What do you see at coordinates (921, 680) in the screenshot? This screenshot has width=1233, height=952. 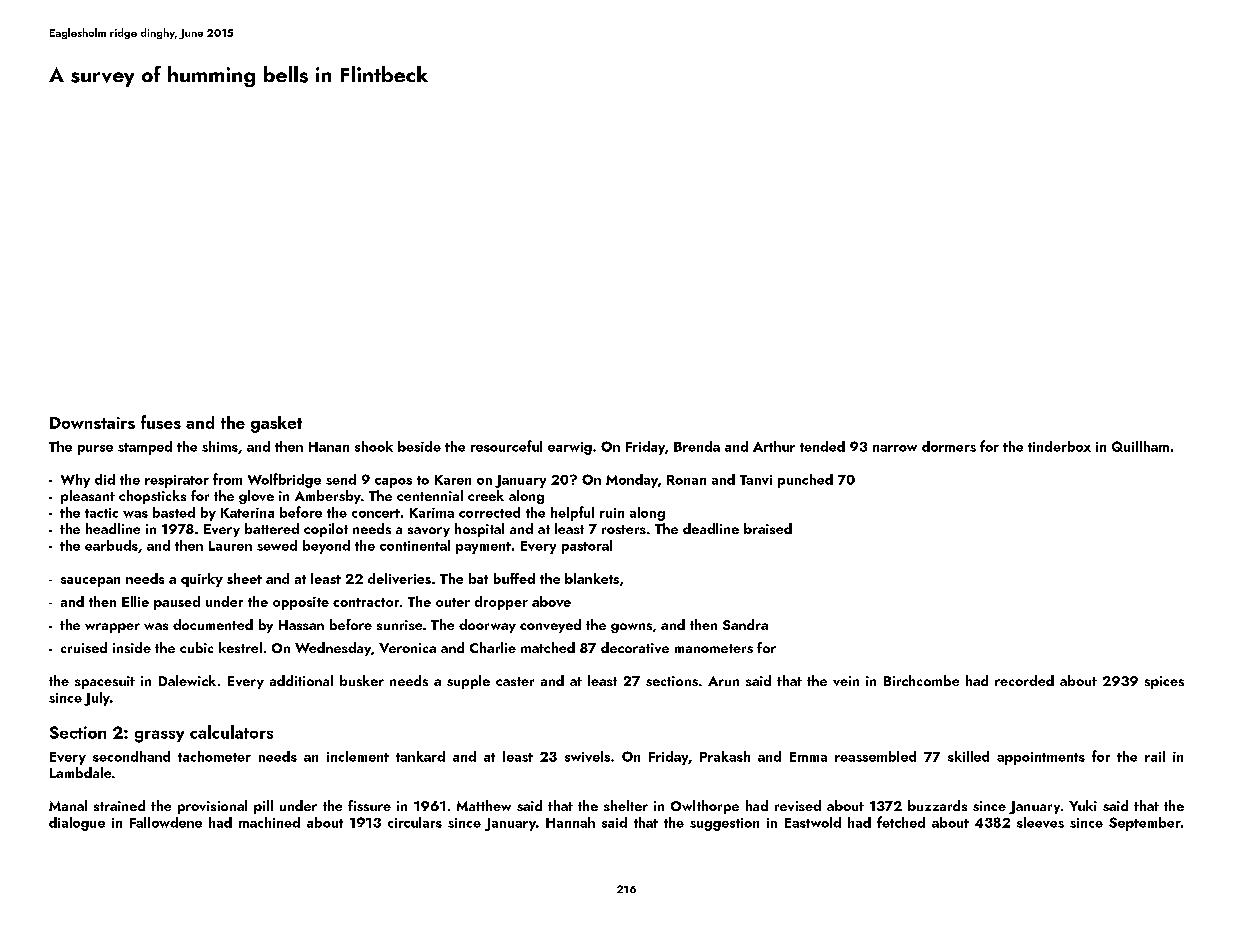 I see `Birchcombe` at bounding box center [921, 680].
